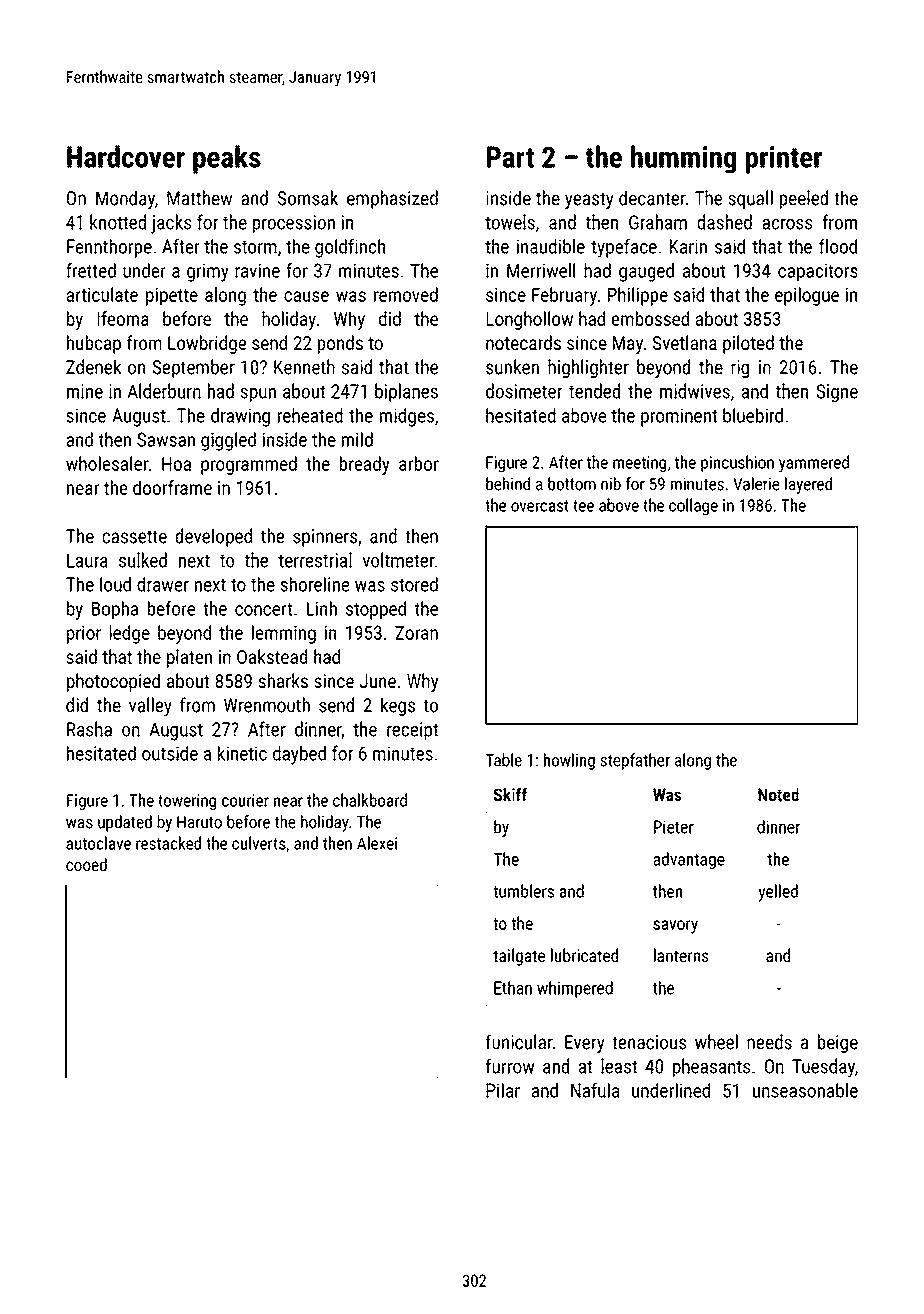  I want to click on yelled, so click(778, 893).
